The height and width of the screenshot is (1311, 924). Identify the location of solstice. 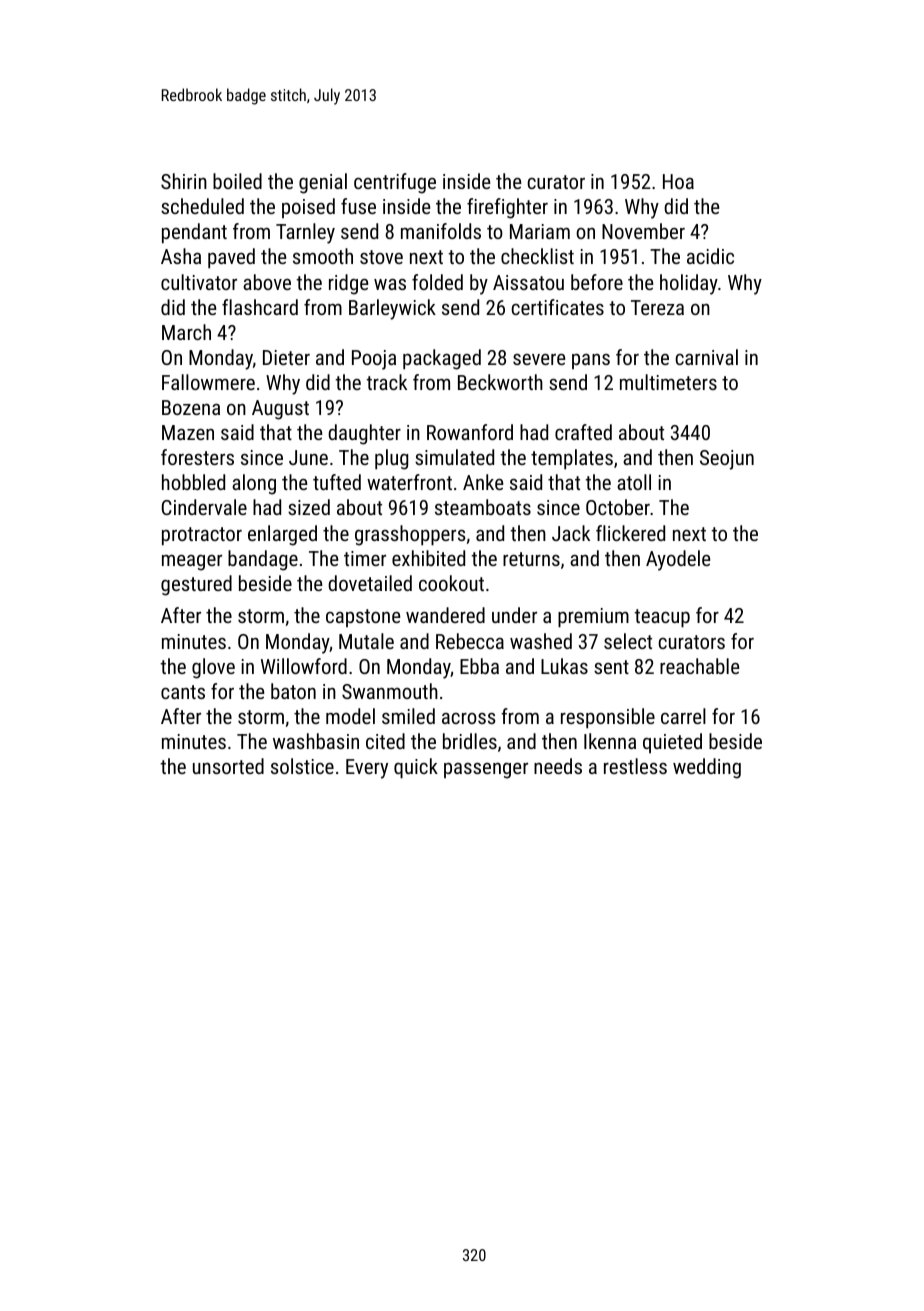
(302, 766).
